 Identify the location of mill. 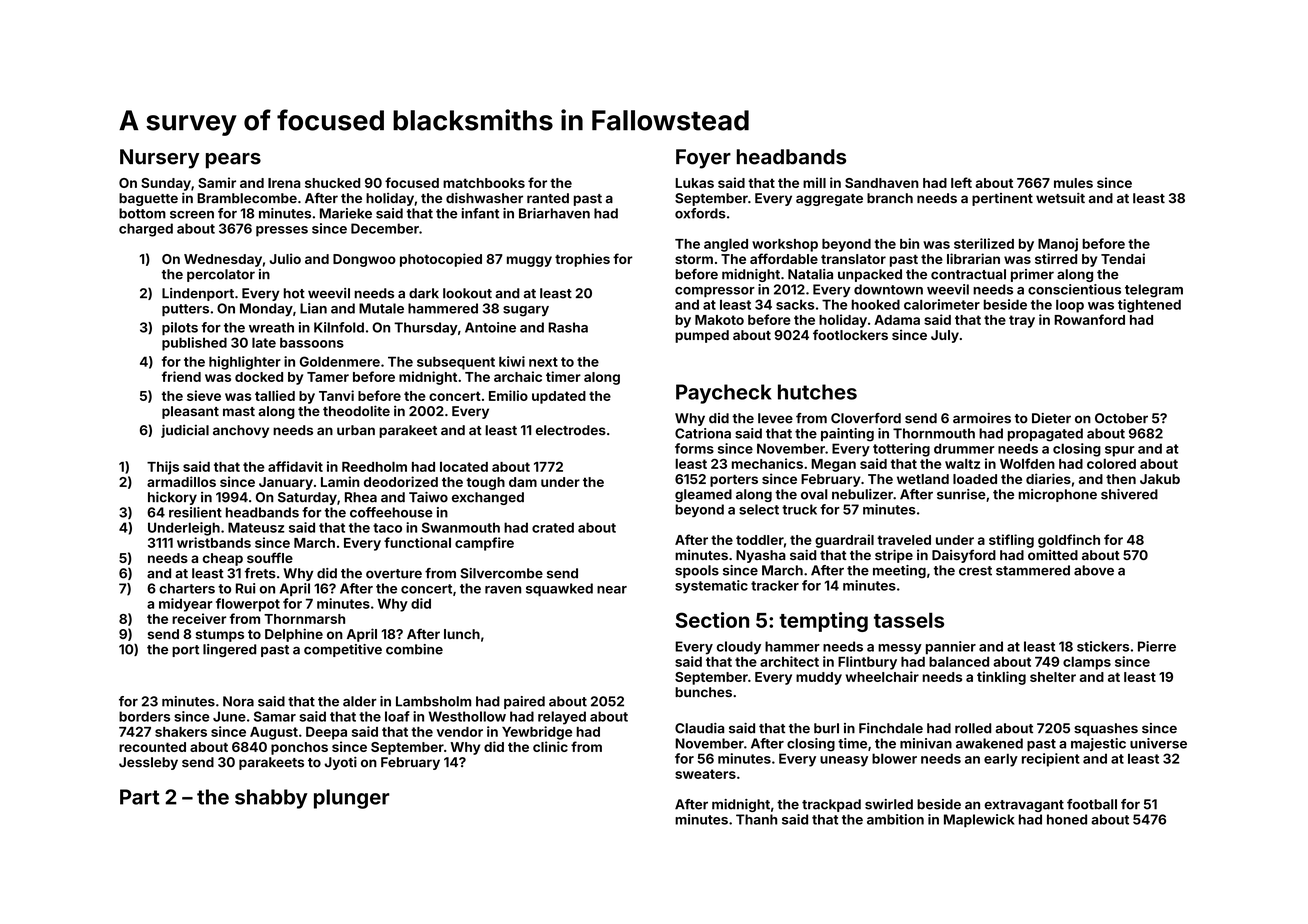
(814, 182).
